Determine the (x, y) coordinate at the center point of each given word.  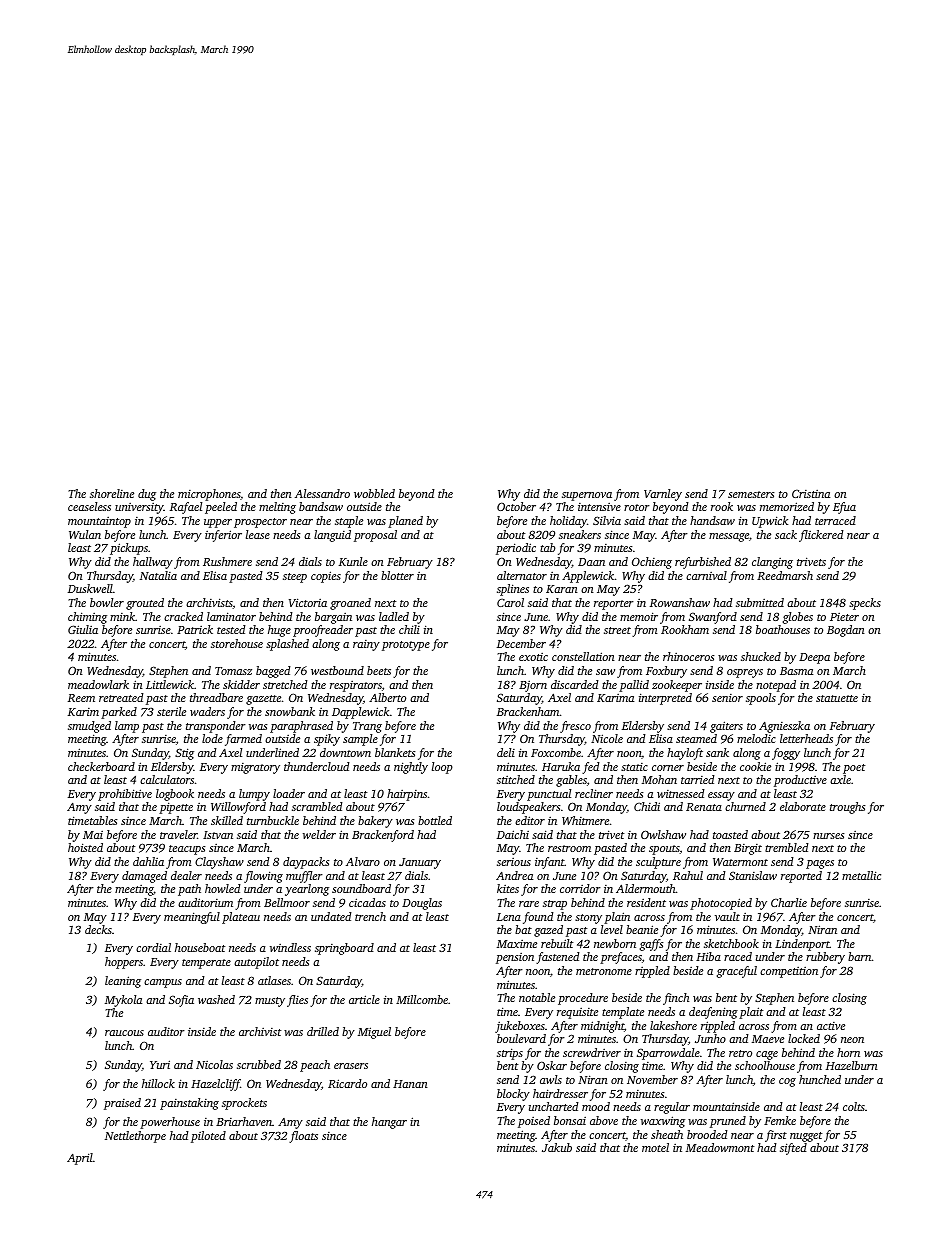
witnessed (681, 793)
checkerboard (101, 766)
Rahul (688, 875)
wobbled (374, 493)
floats (303, 1137)
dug (147, 495)
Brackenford (383, 836)
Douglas (422, 904)
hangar (389, 1123)
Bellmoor (287, 902)
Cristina (811, 493)
